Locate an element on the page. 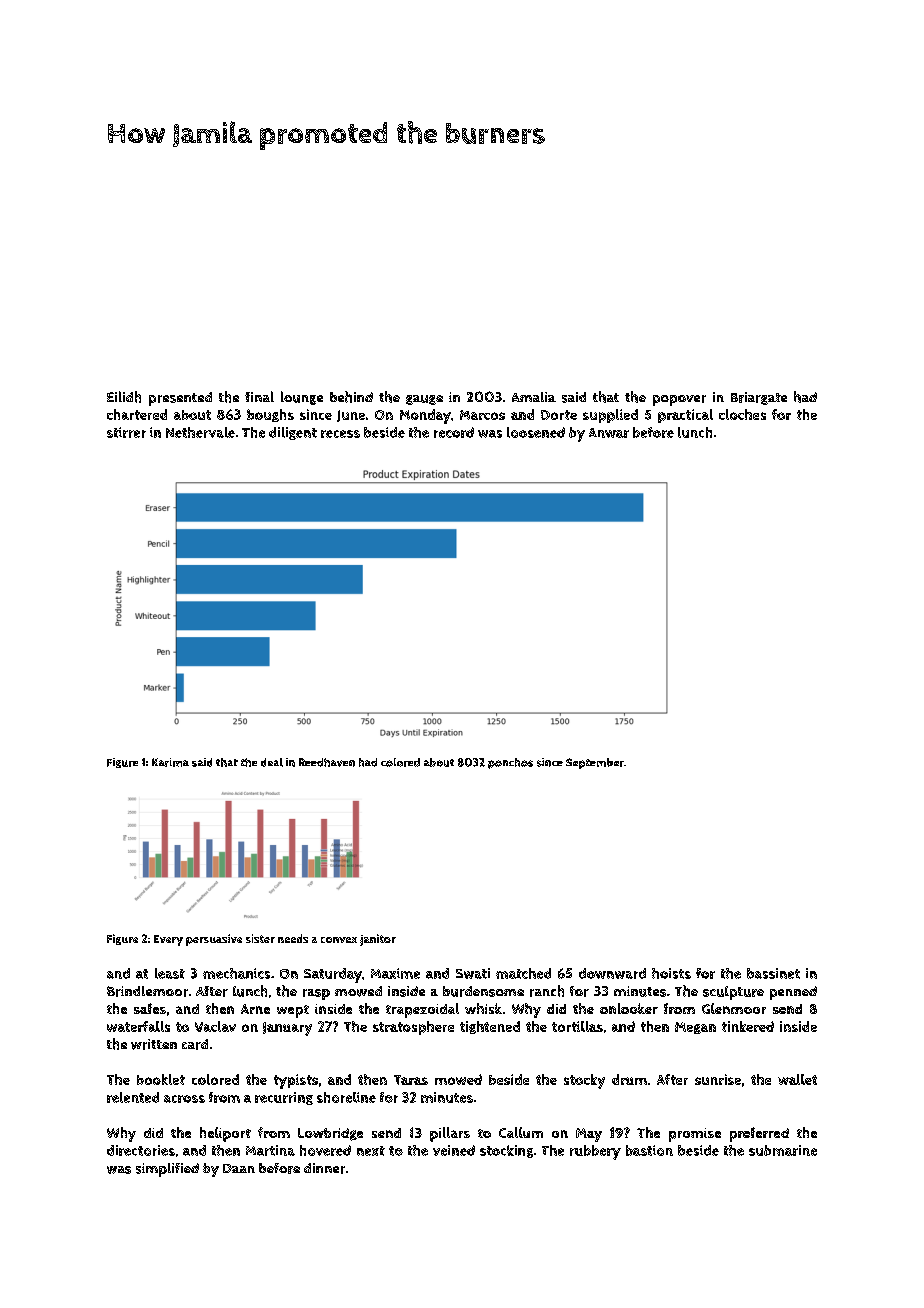  wallet is located at coordinates (797, 1079).
